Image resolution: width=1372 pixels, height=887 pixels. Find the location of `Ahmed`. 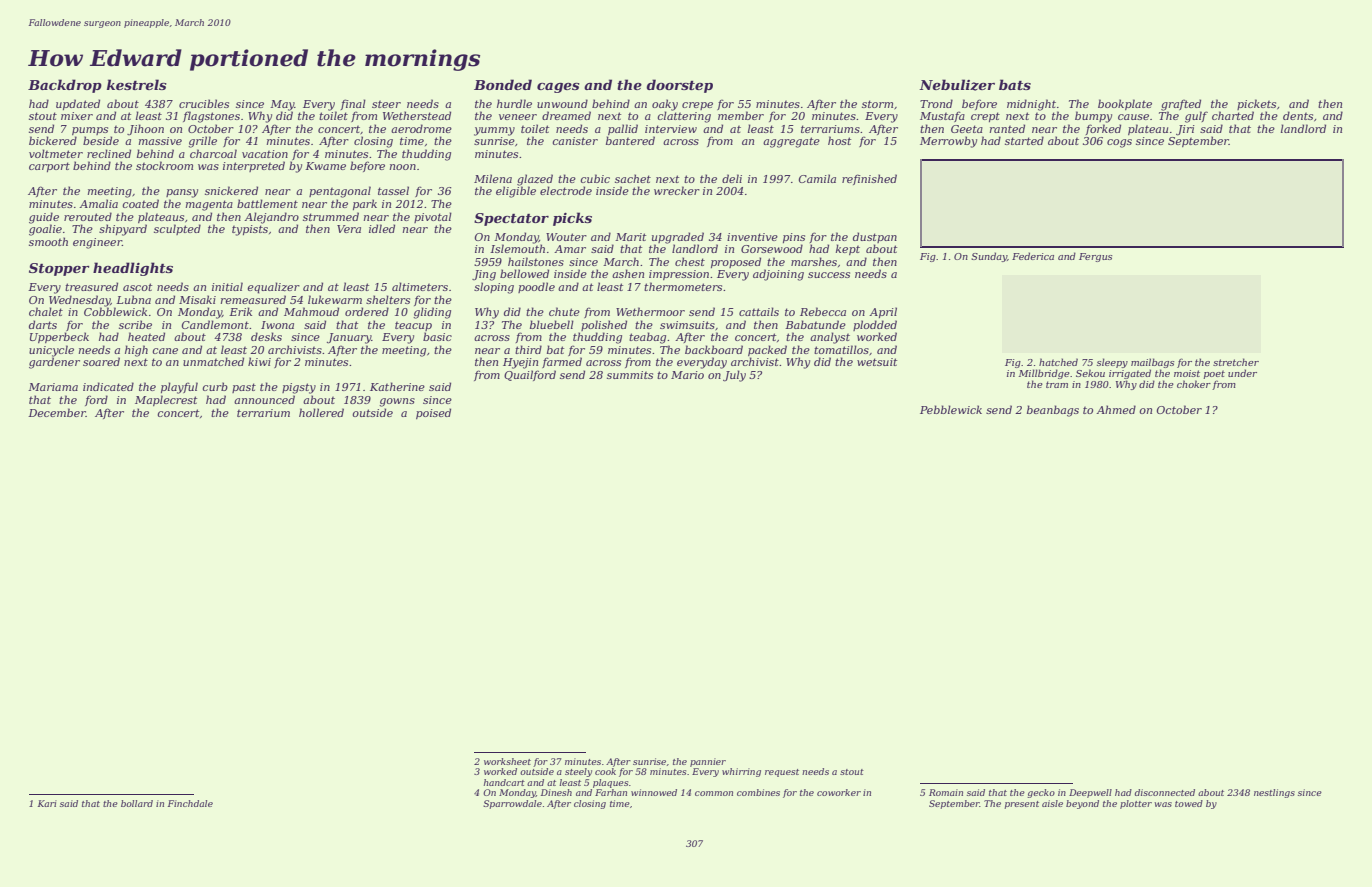

Ahmed is located at coordinates (1116, 409).
